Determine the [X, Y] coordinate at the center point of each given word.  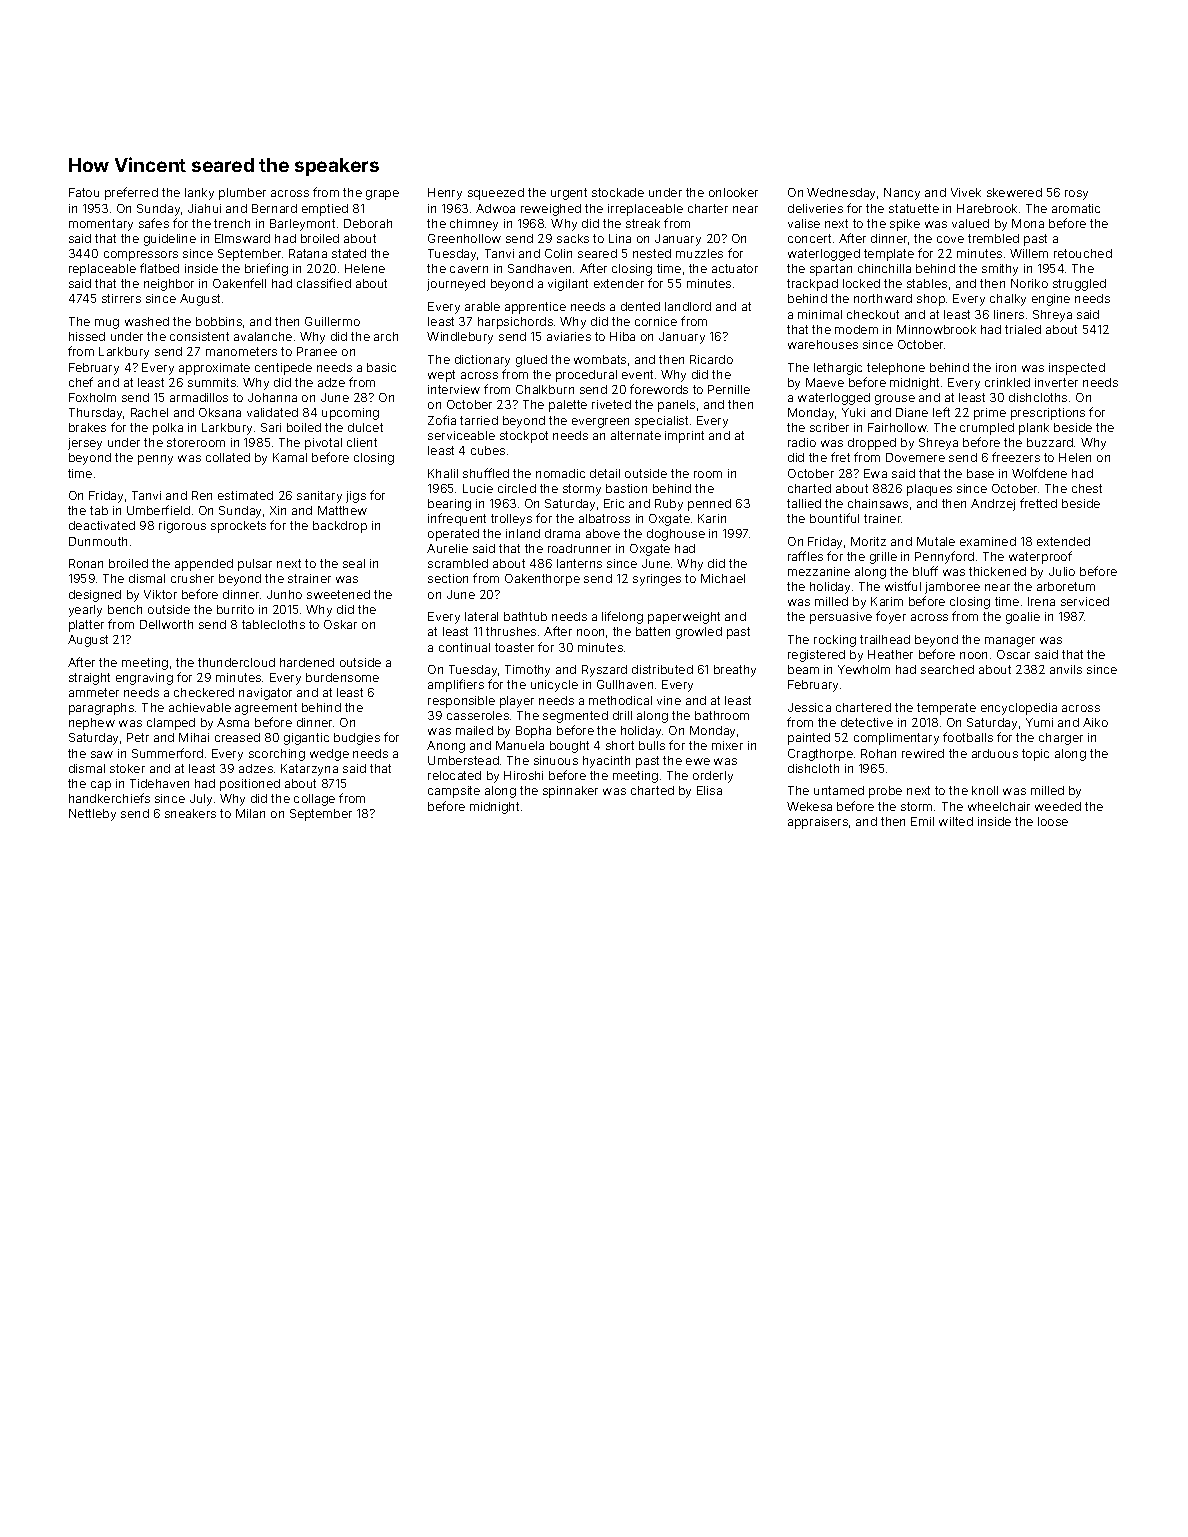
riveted [611, 404]
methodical [620, 700]
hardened [307, 662]
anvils [1066, 669]
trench [232, 223]
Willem [1029, 253]
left [941, 412]
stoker [127, 768]
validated [272, 412]
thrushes [511, 631]
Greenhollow [464, 238]
